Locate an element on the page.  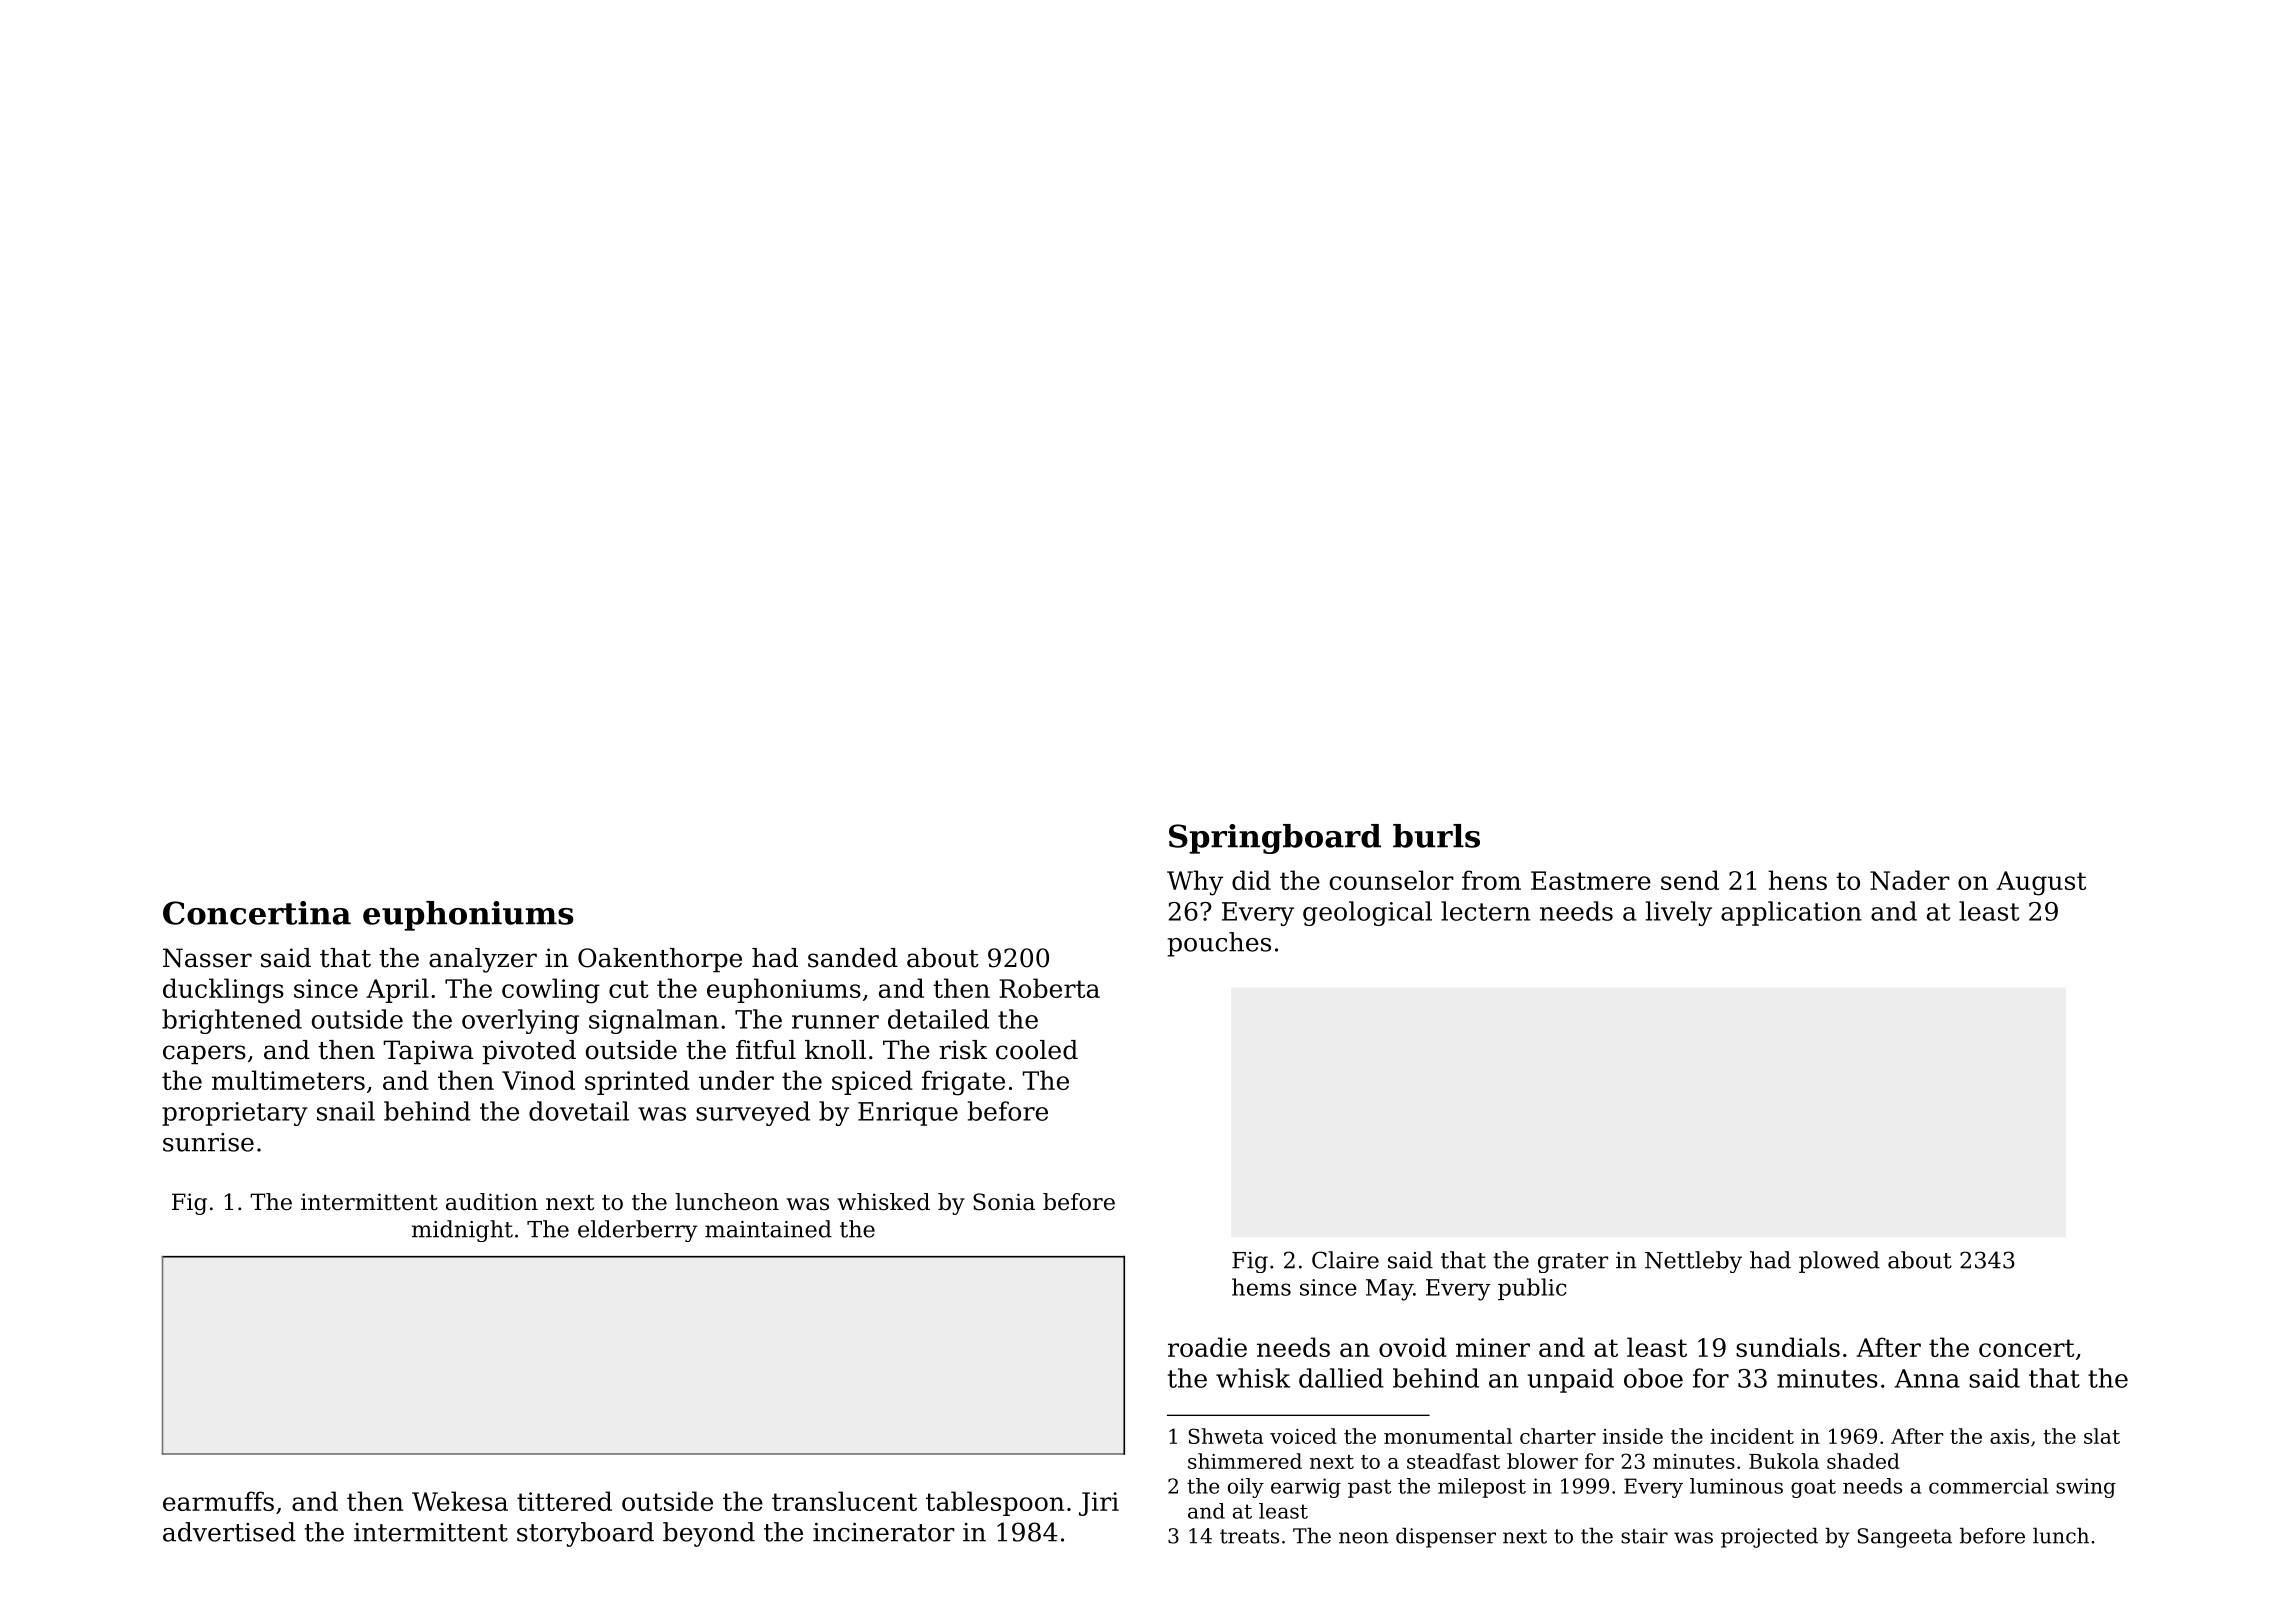
earmuffs is located at coordinates (218, 1501).
